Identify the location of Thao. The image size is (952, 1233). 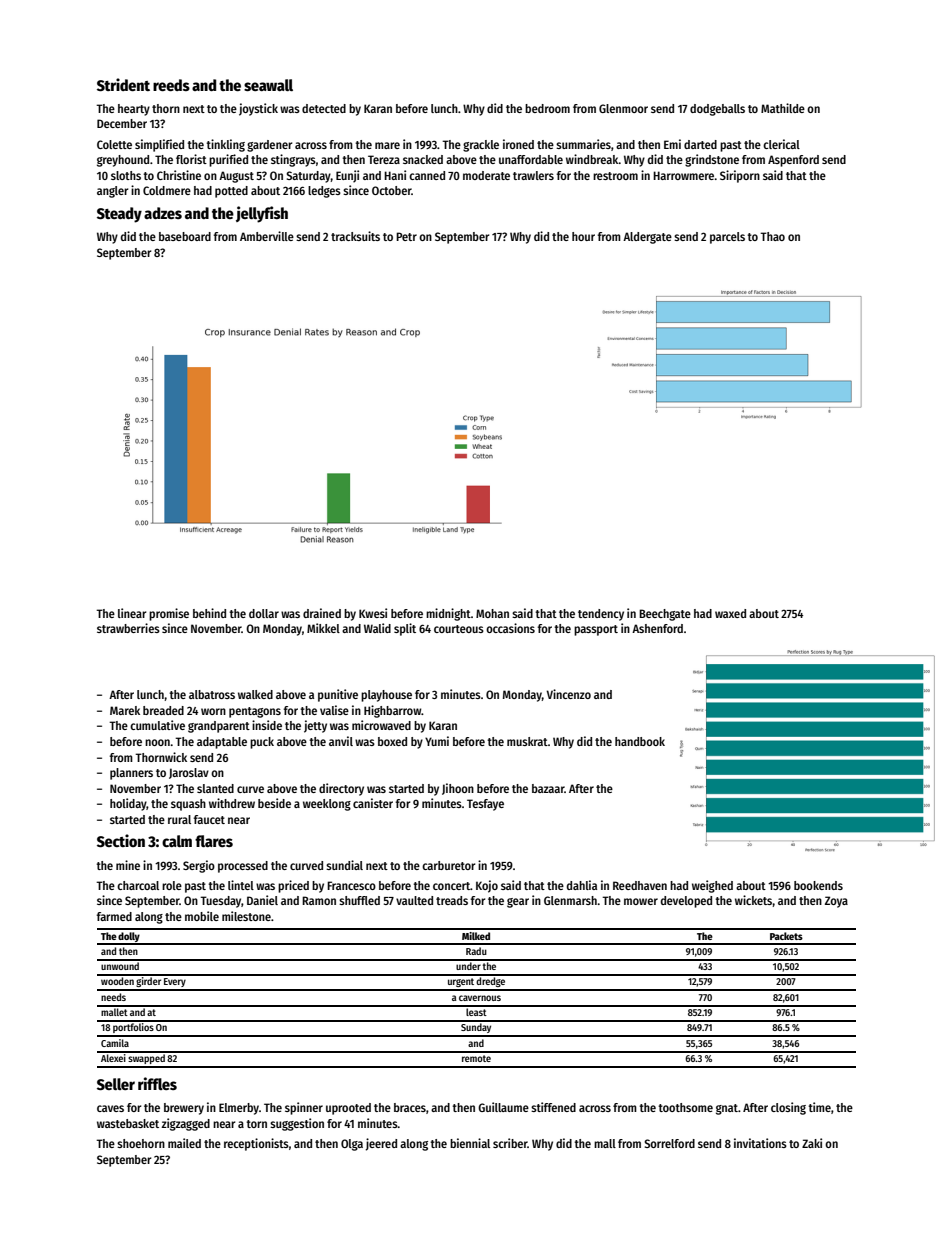
(772, 236).
